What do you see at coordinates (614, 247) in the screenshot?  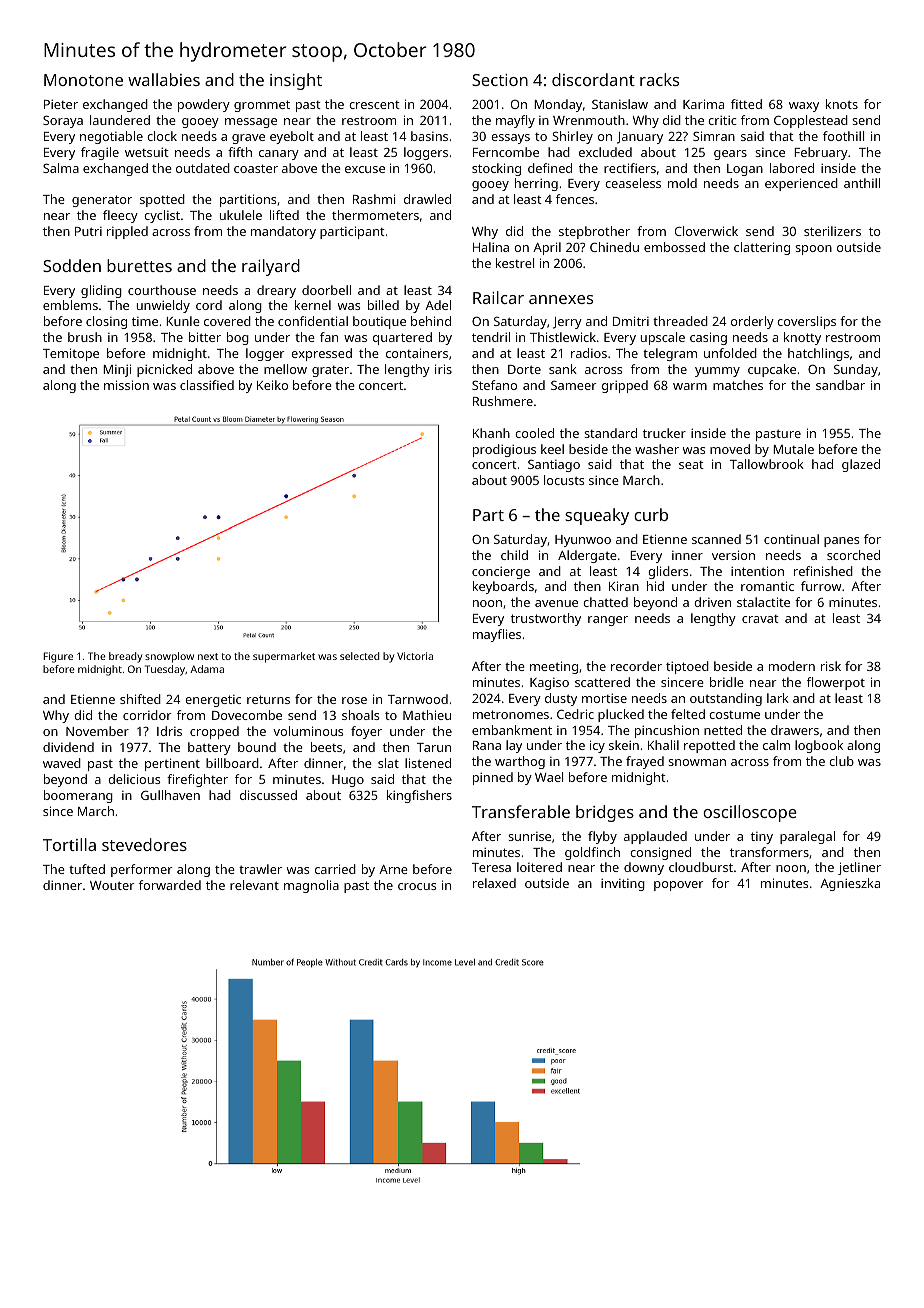 I see `Chinedu` at bounding box center [614, 247].
